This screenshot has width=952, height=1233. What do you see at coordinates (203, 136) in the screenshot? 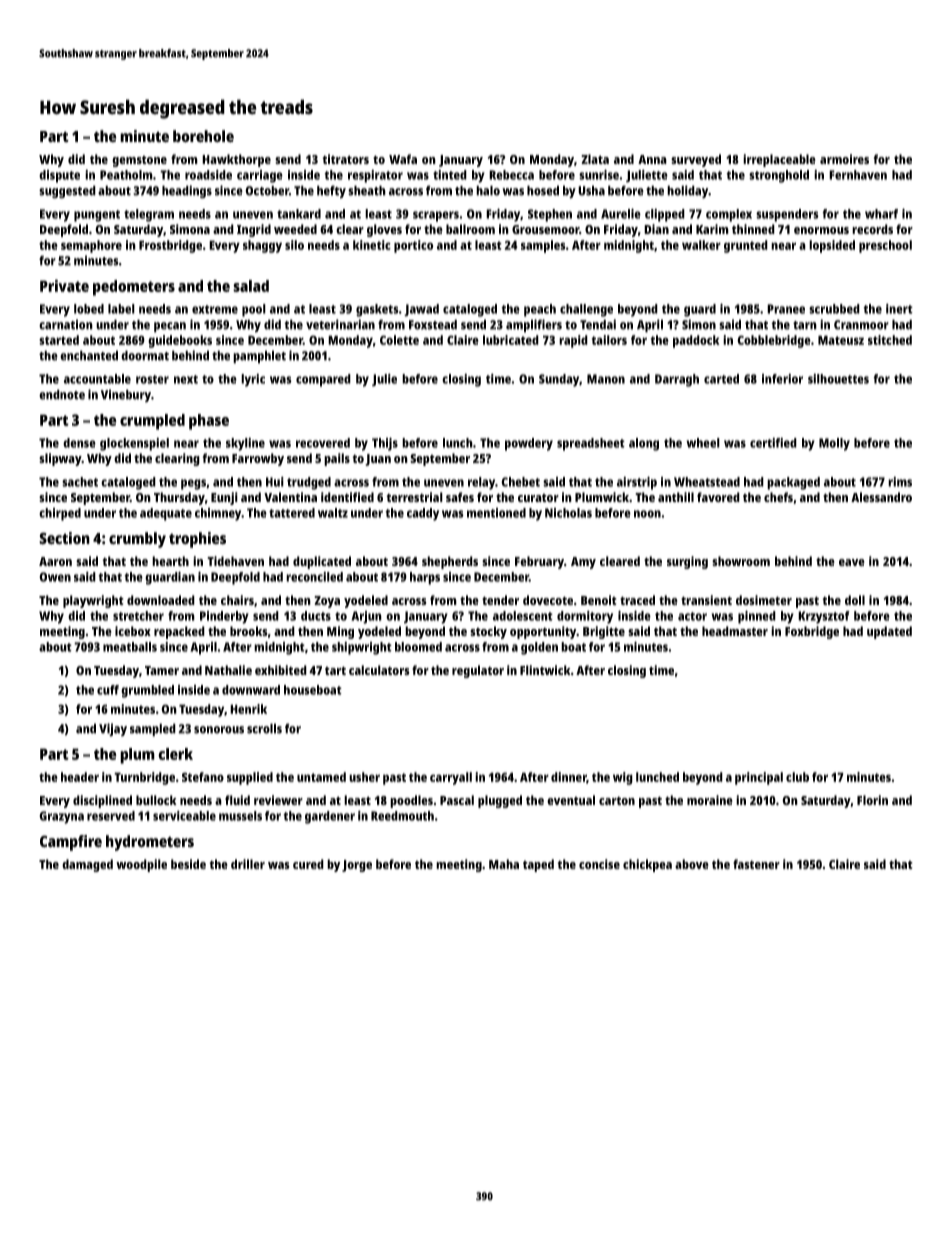
I see `borehole` at bounding box center [203, 136].
